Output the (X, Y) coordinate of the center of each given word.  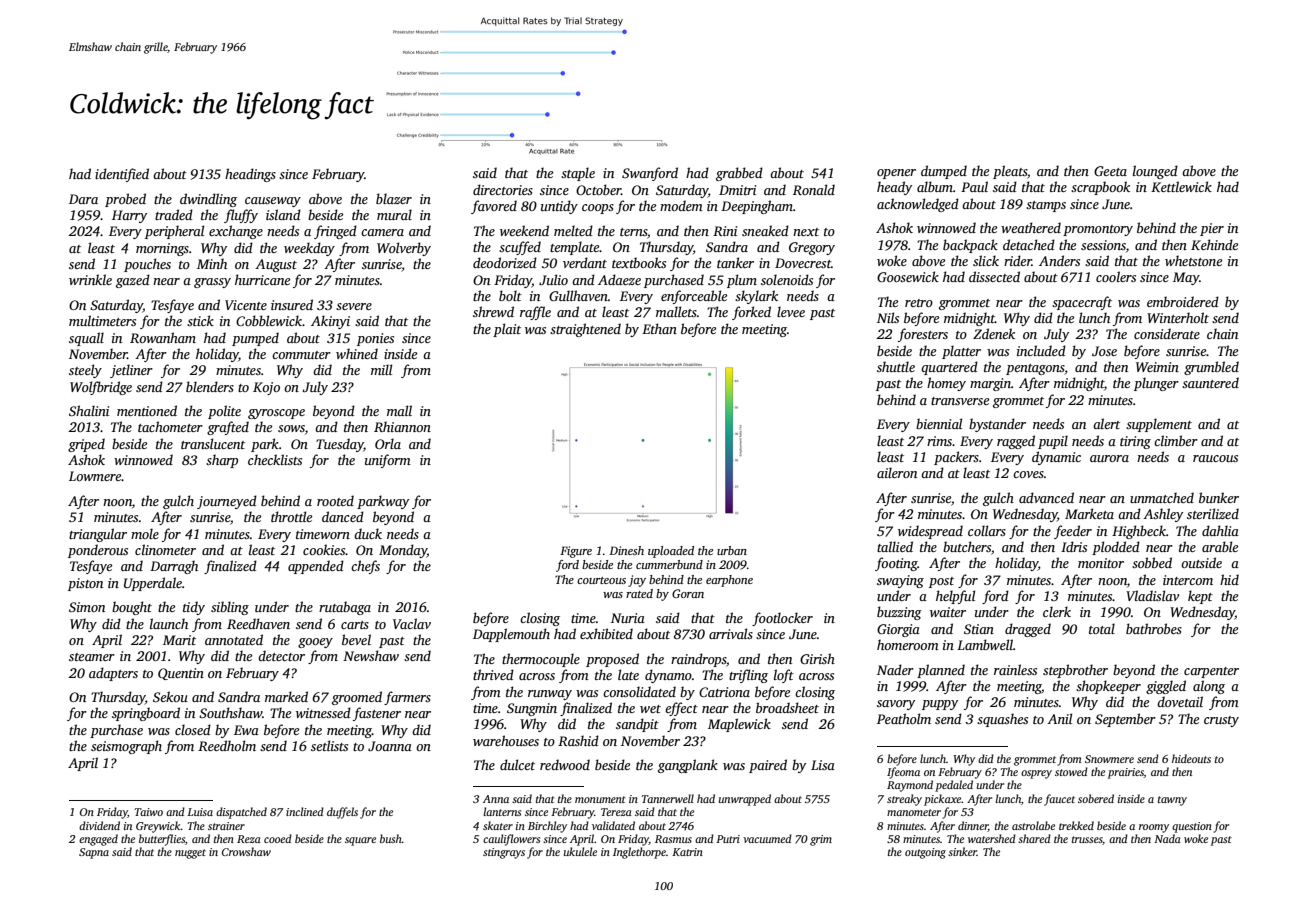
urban (732, 550)
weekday (309, 249)
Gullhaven (578, 295)
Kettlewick (1181, 186)
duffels (342, 813)
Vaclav (412, 623)
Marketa (1089, 513)
